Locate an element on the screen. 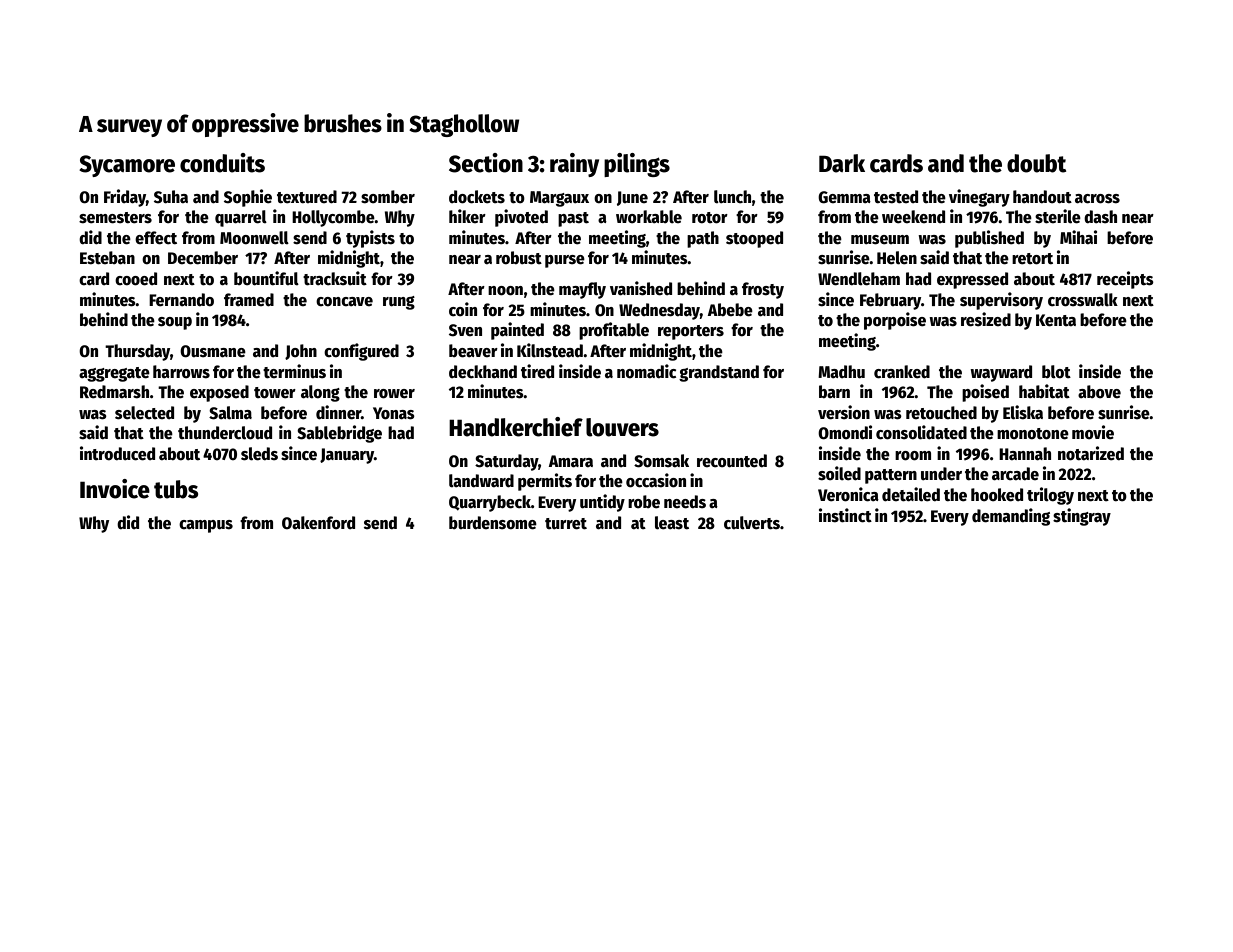  along is located at coordinates (320, 393).
